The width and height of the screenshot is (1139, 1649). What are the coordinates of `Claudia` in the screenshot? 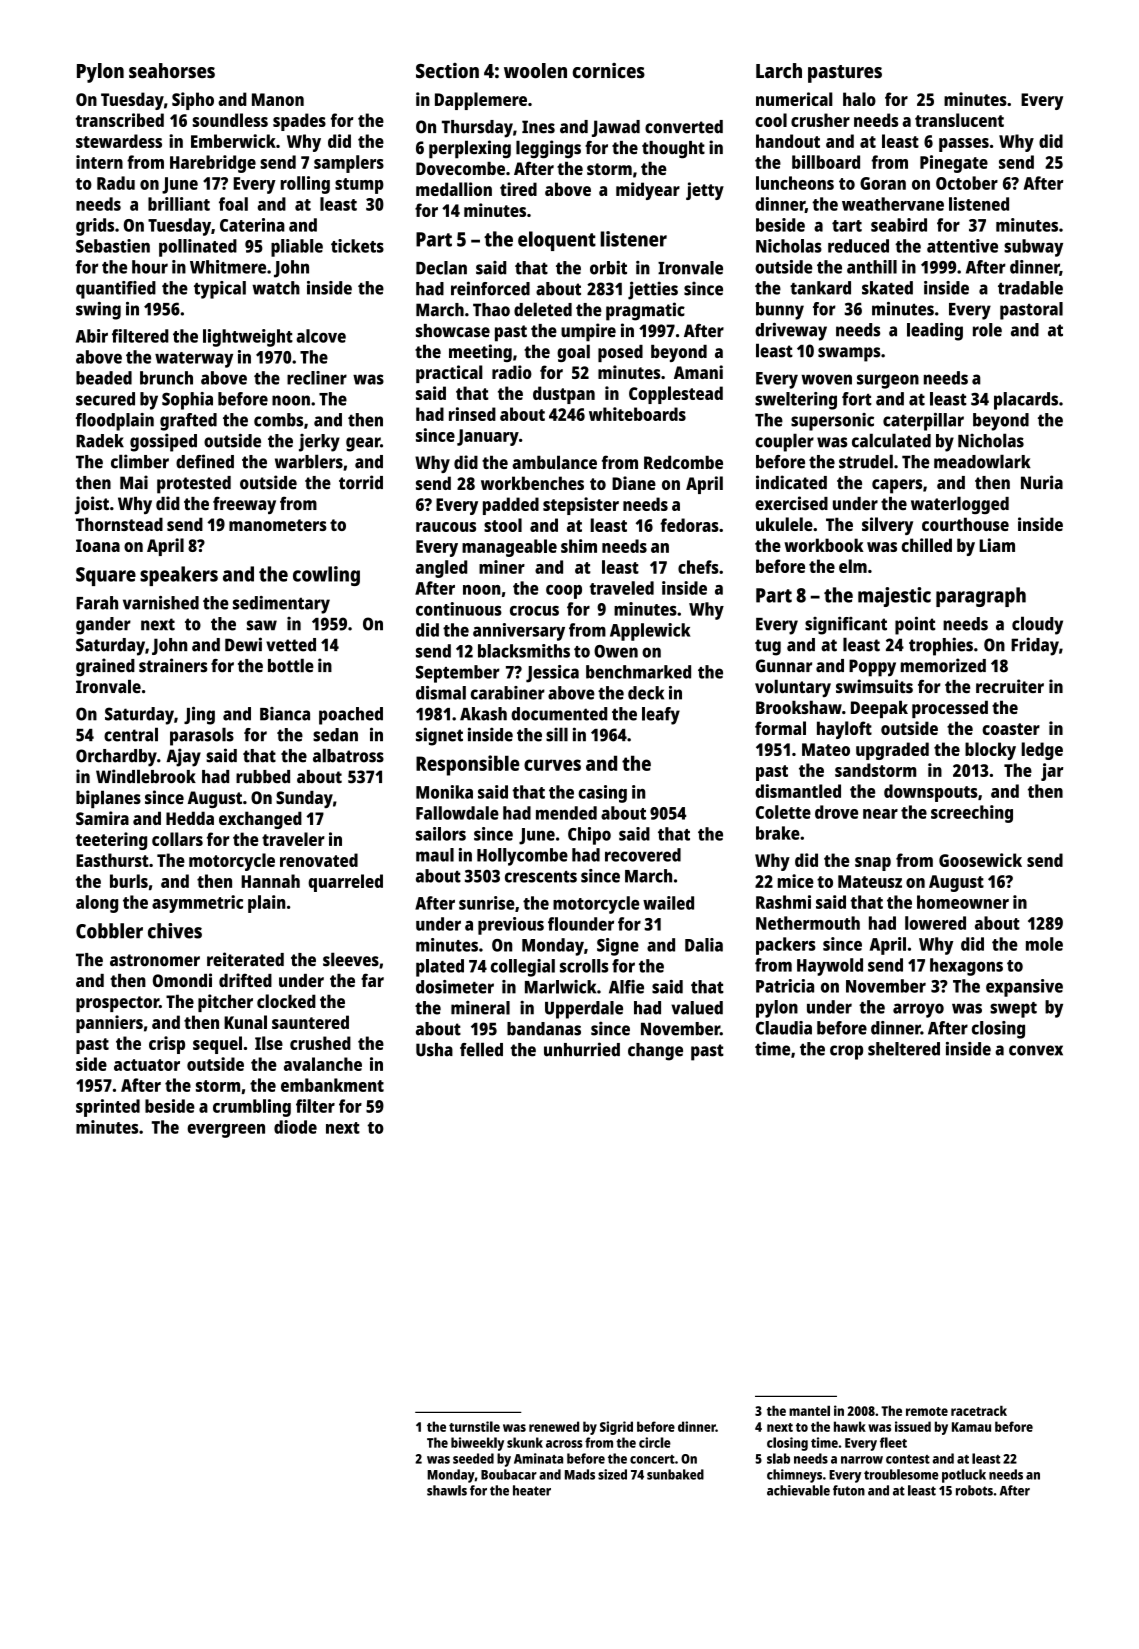 It's located at (784, 1028).
